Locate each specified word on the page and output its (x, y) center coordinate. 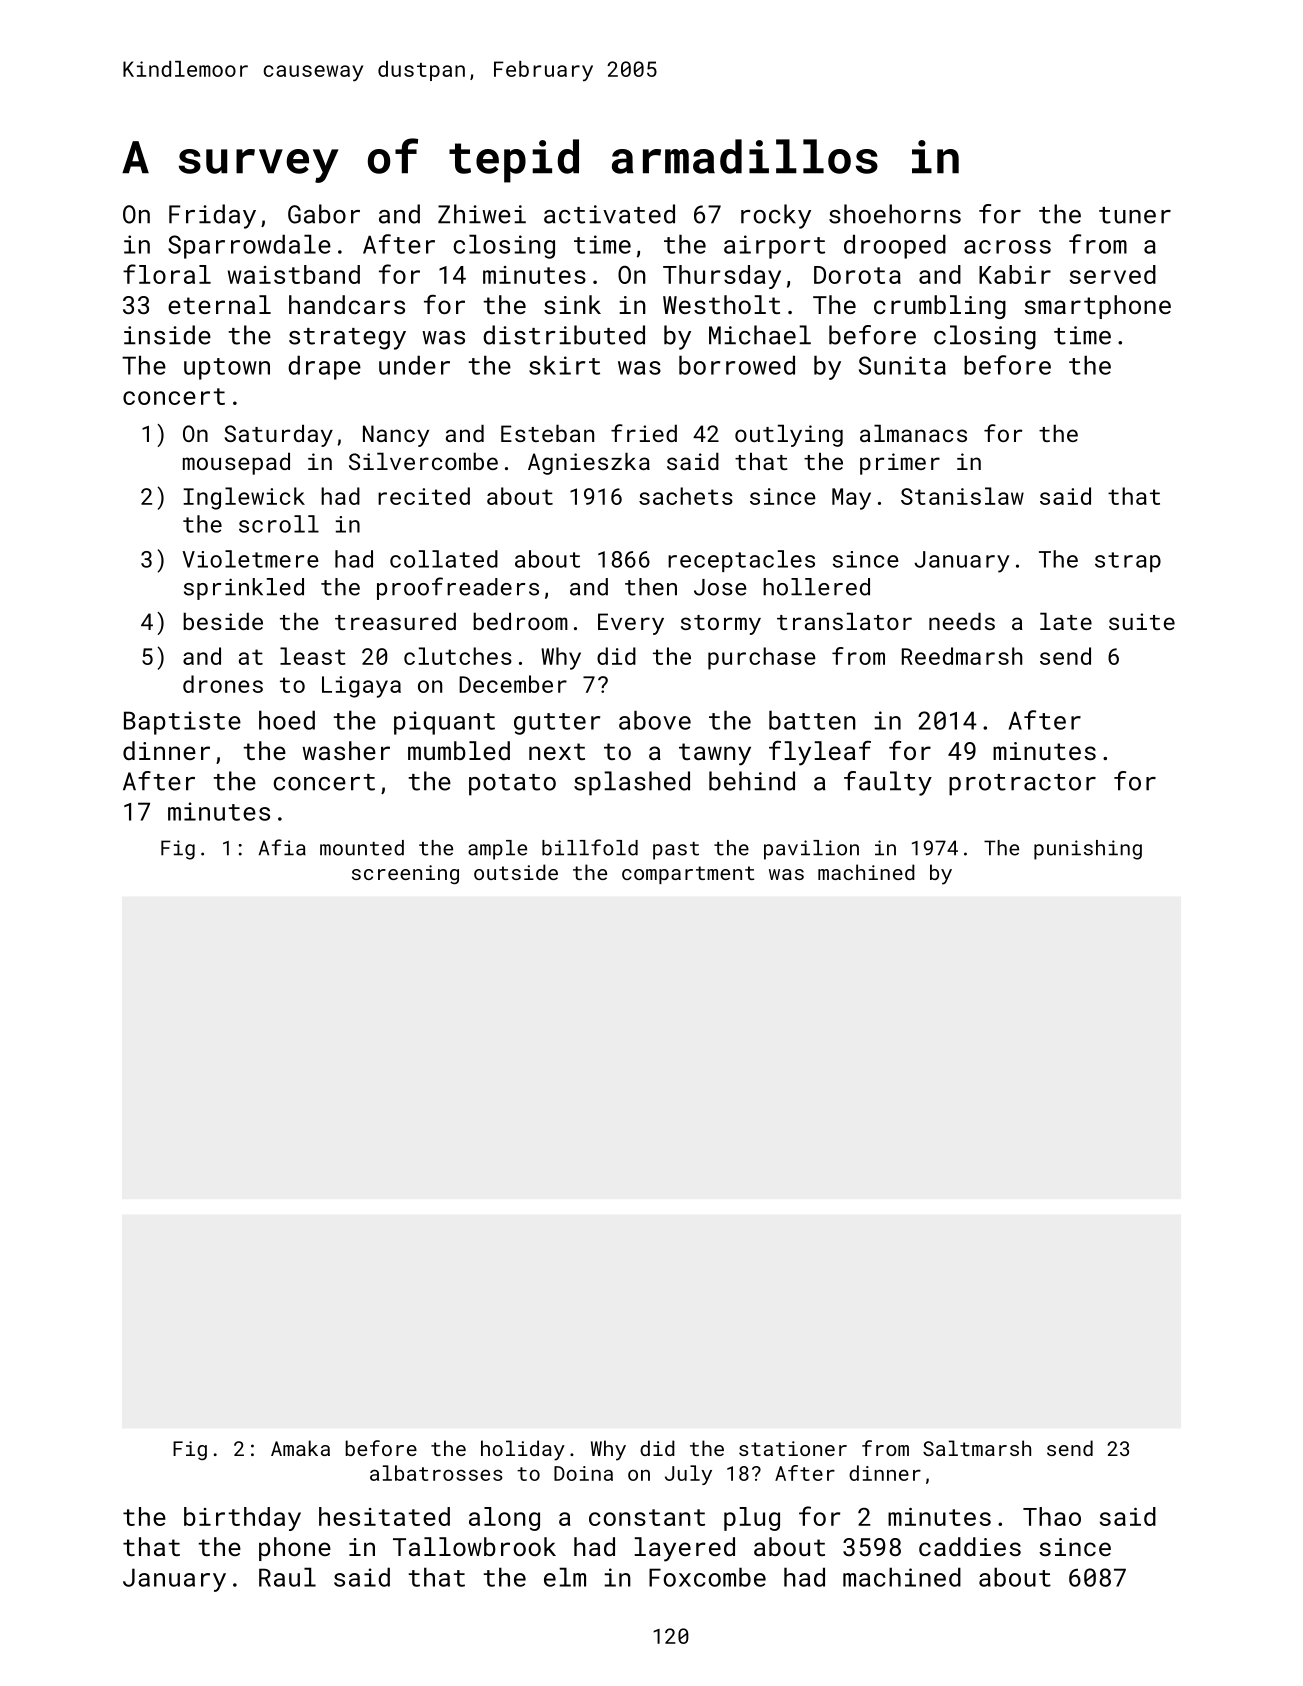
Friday (212, 216)
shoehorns (895, 214)
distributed (564, 335)
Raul (287, 1577)
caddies (970, 1546)
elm (565, 1577)
